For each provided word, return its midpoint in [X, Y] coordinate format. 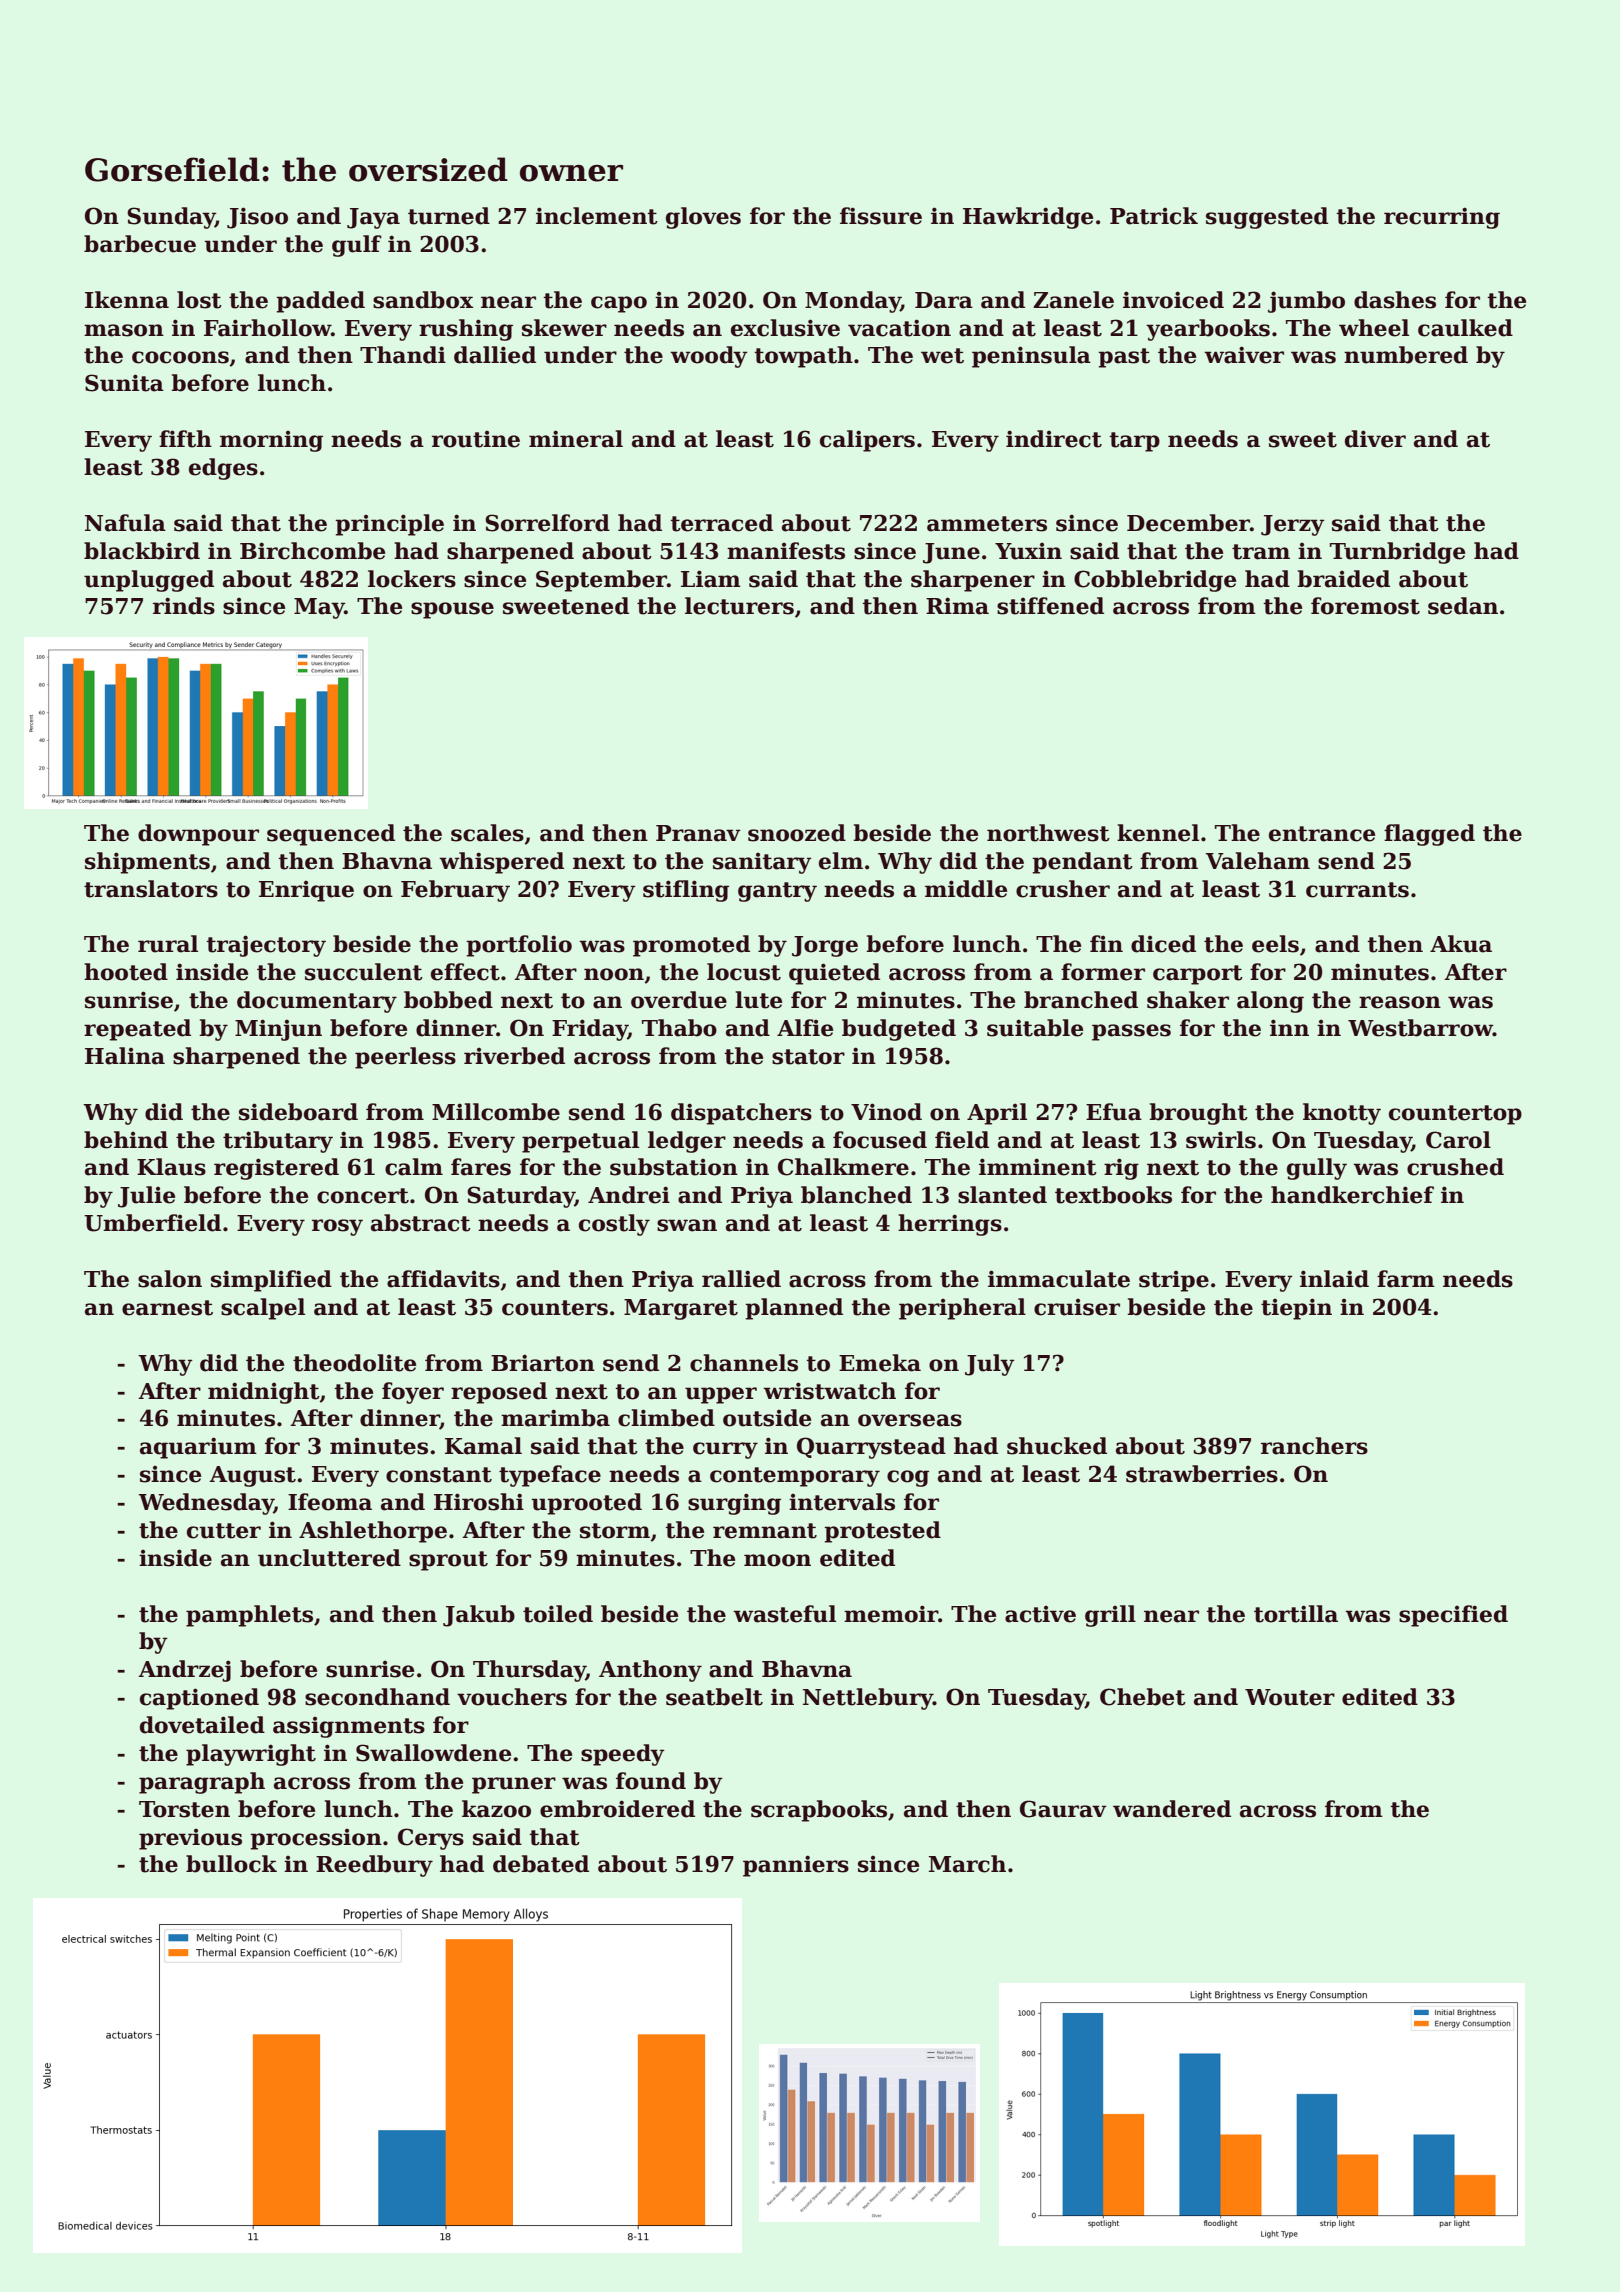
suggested [1267, 218]
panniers [796, 1866]
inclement [597, 216]
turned [449, 216]
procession [316, 1839]
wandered [1172, 1809]
